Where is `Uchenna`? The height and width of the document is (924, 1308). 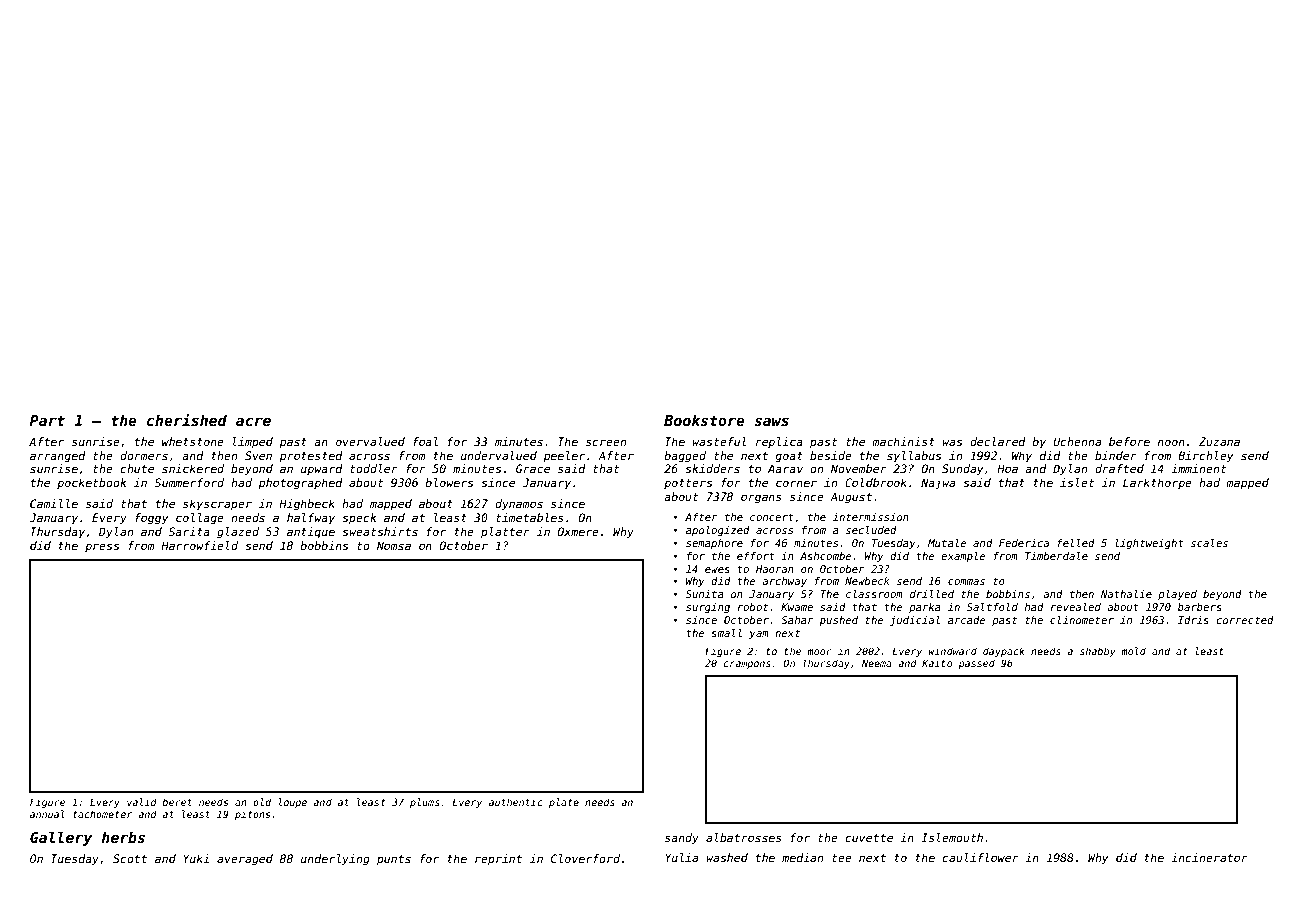 Uchenna is located at coordinates (1077, 441).
